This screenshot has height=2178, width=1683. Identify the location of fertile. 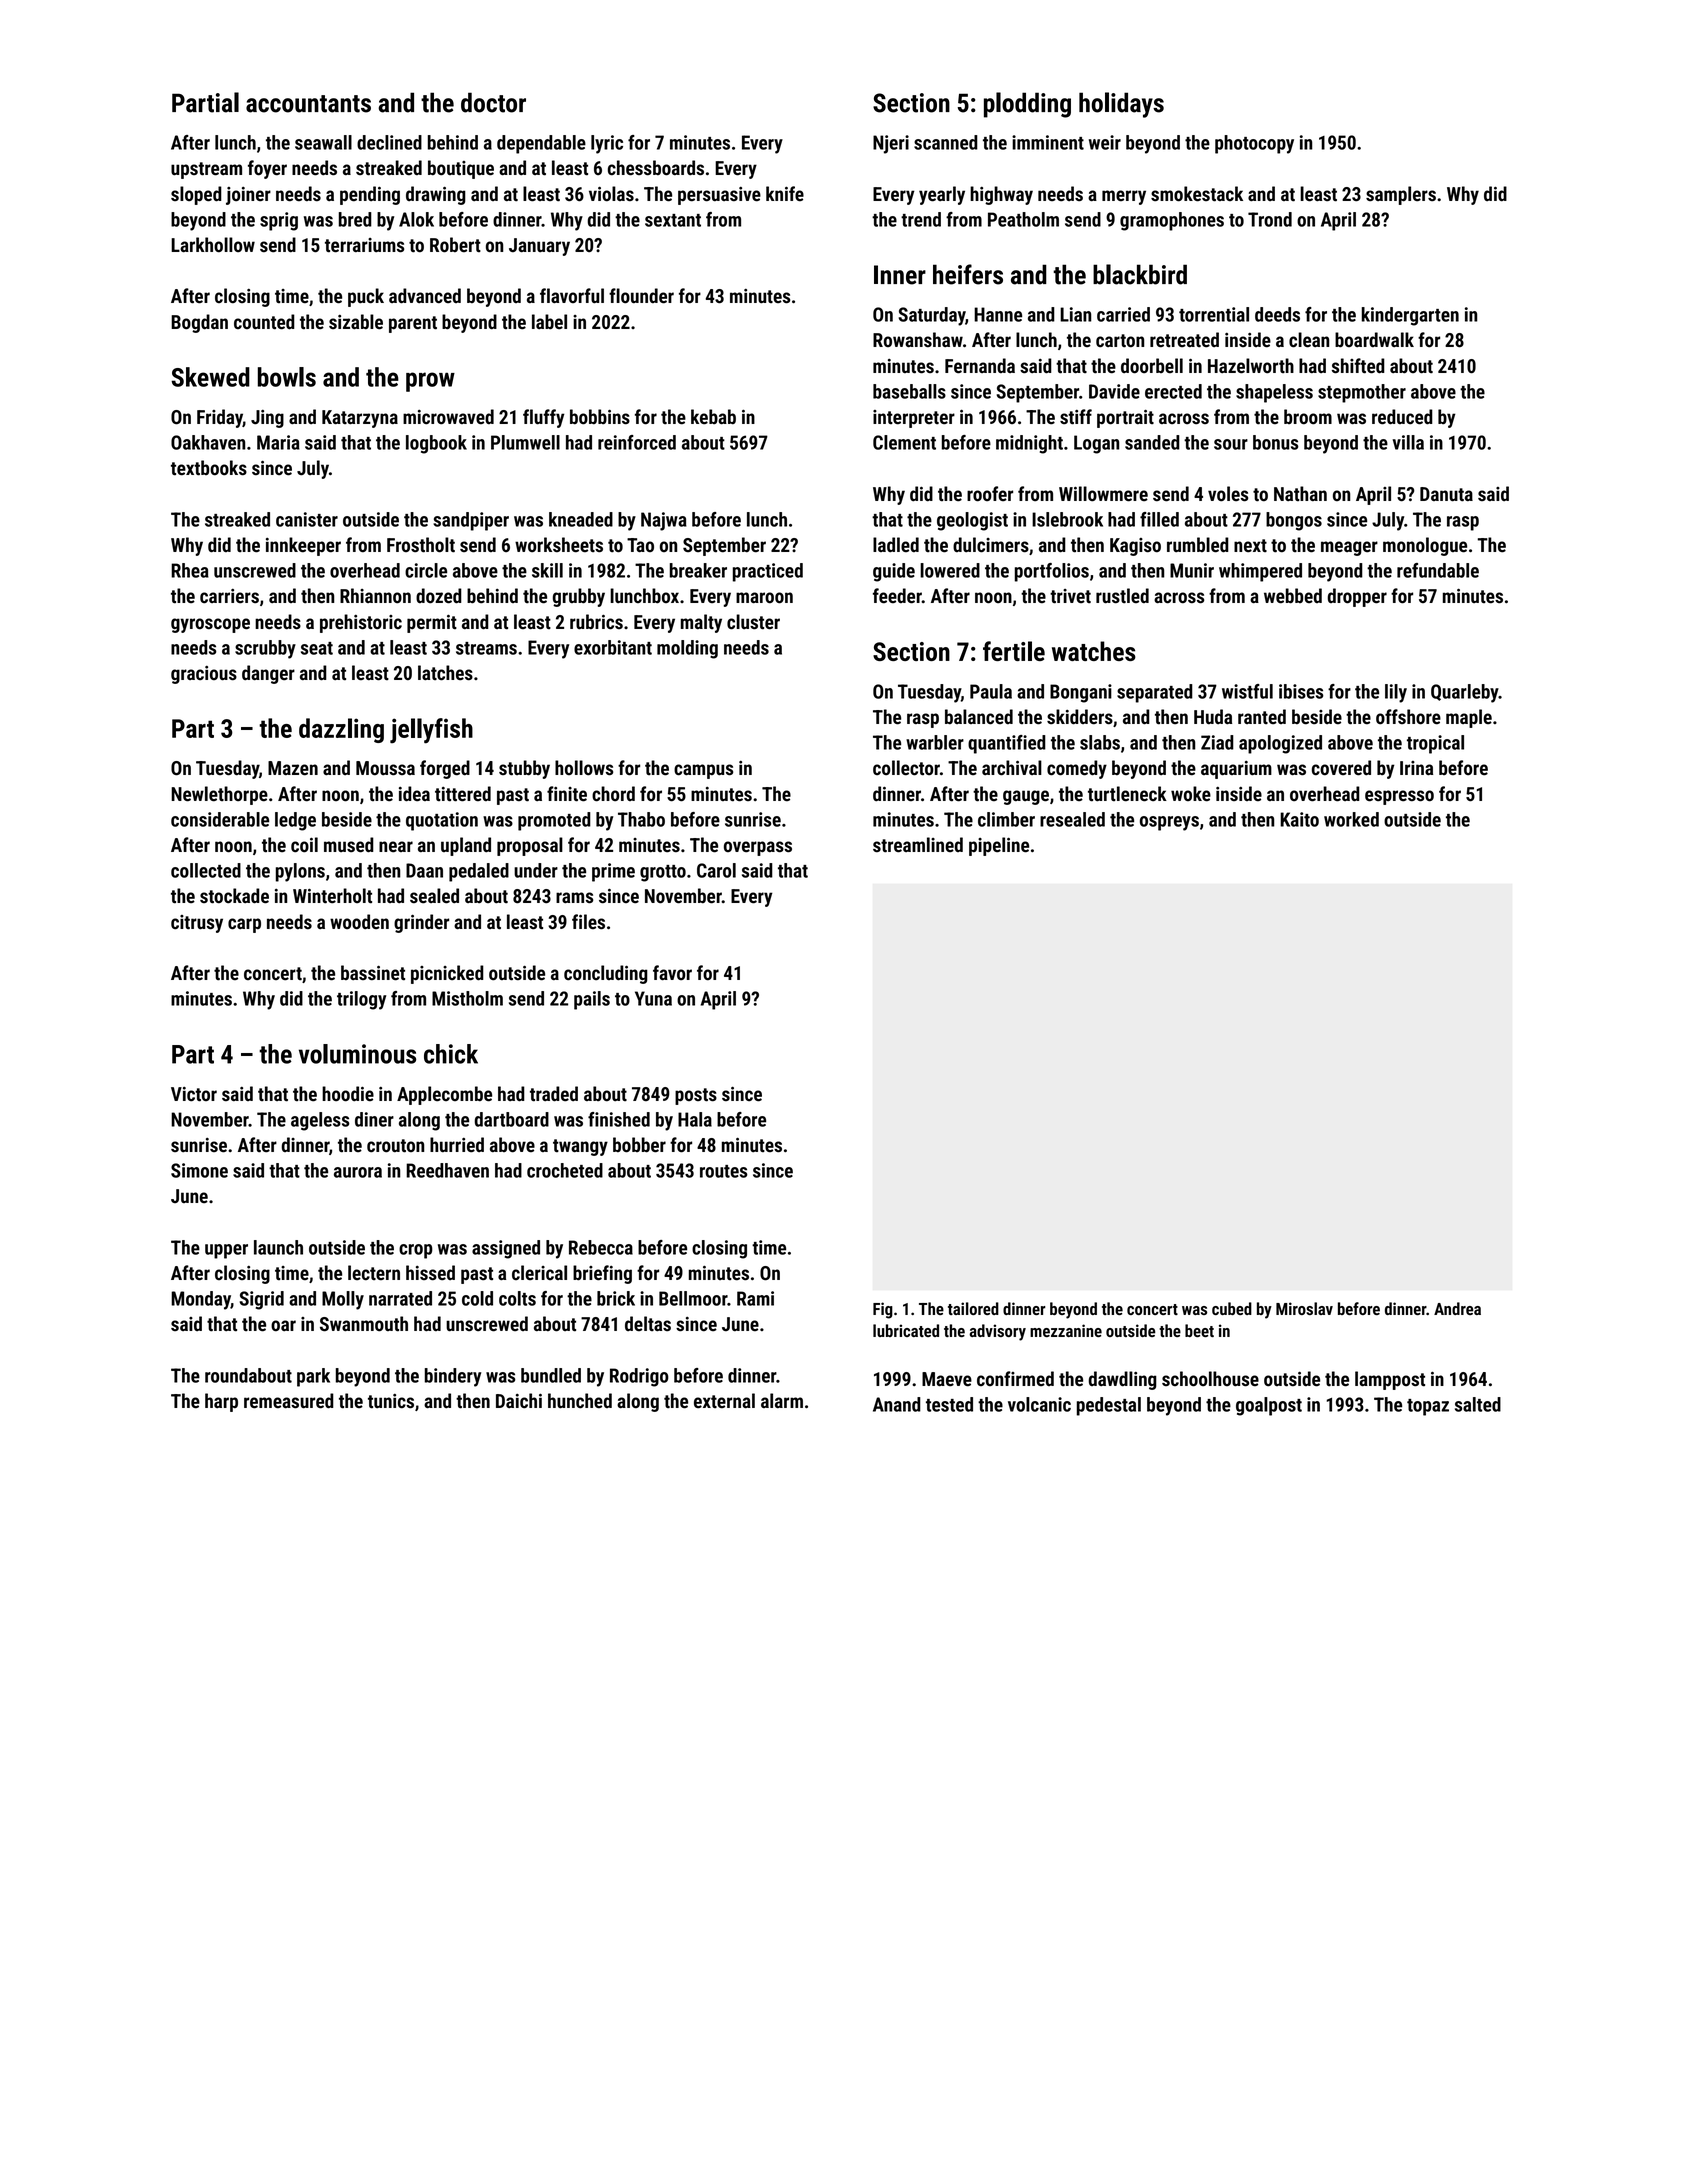
(1014, 651).
